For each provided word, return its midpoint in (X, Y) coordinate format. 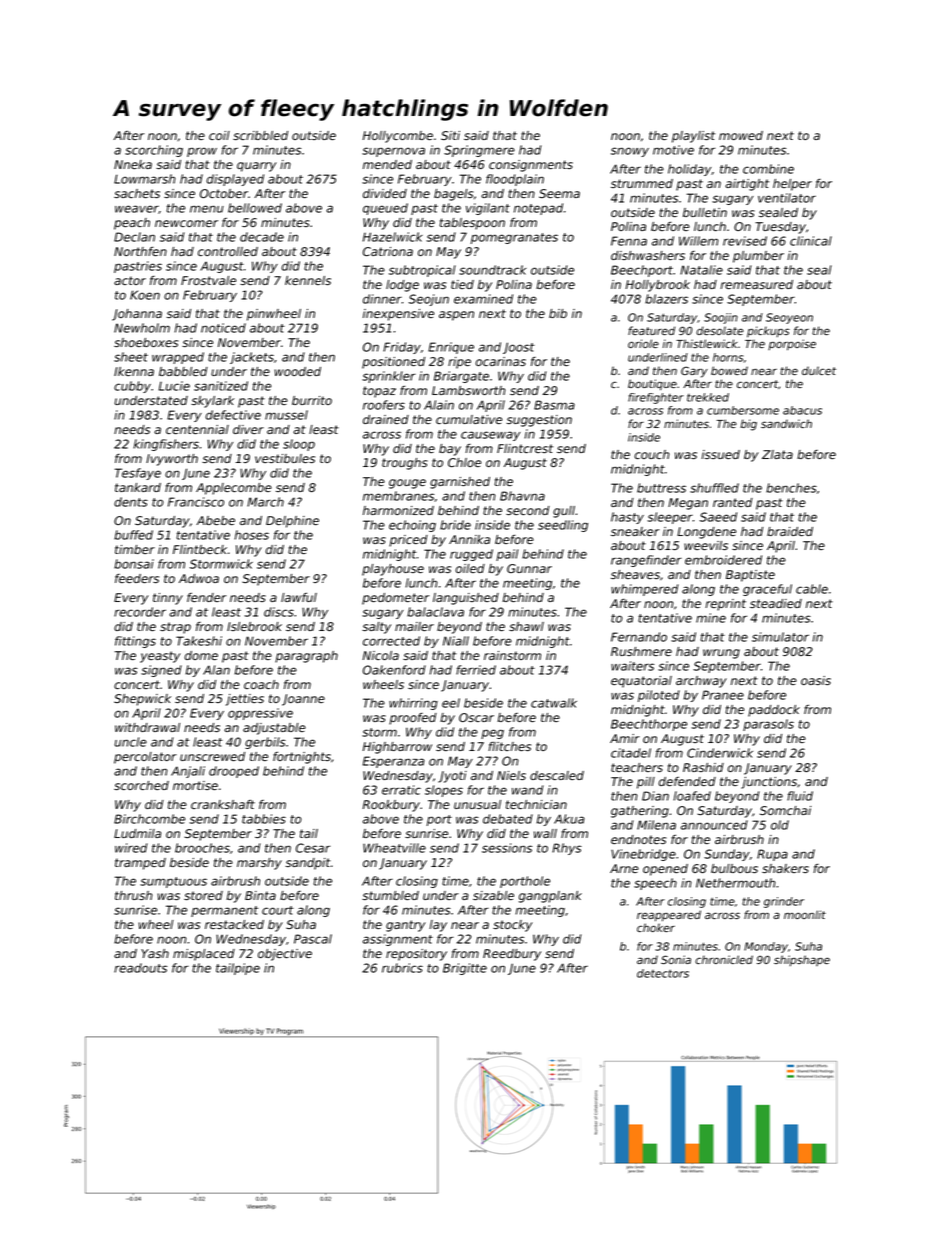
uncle (131, 742)
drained (386, 419)
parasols (768, 725)
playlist (693, 137)
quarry (256, 167)
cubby (132, 387)
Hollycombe (398, 137)
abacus (802, 410)
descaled (557, 775)
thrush (133, 895)
